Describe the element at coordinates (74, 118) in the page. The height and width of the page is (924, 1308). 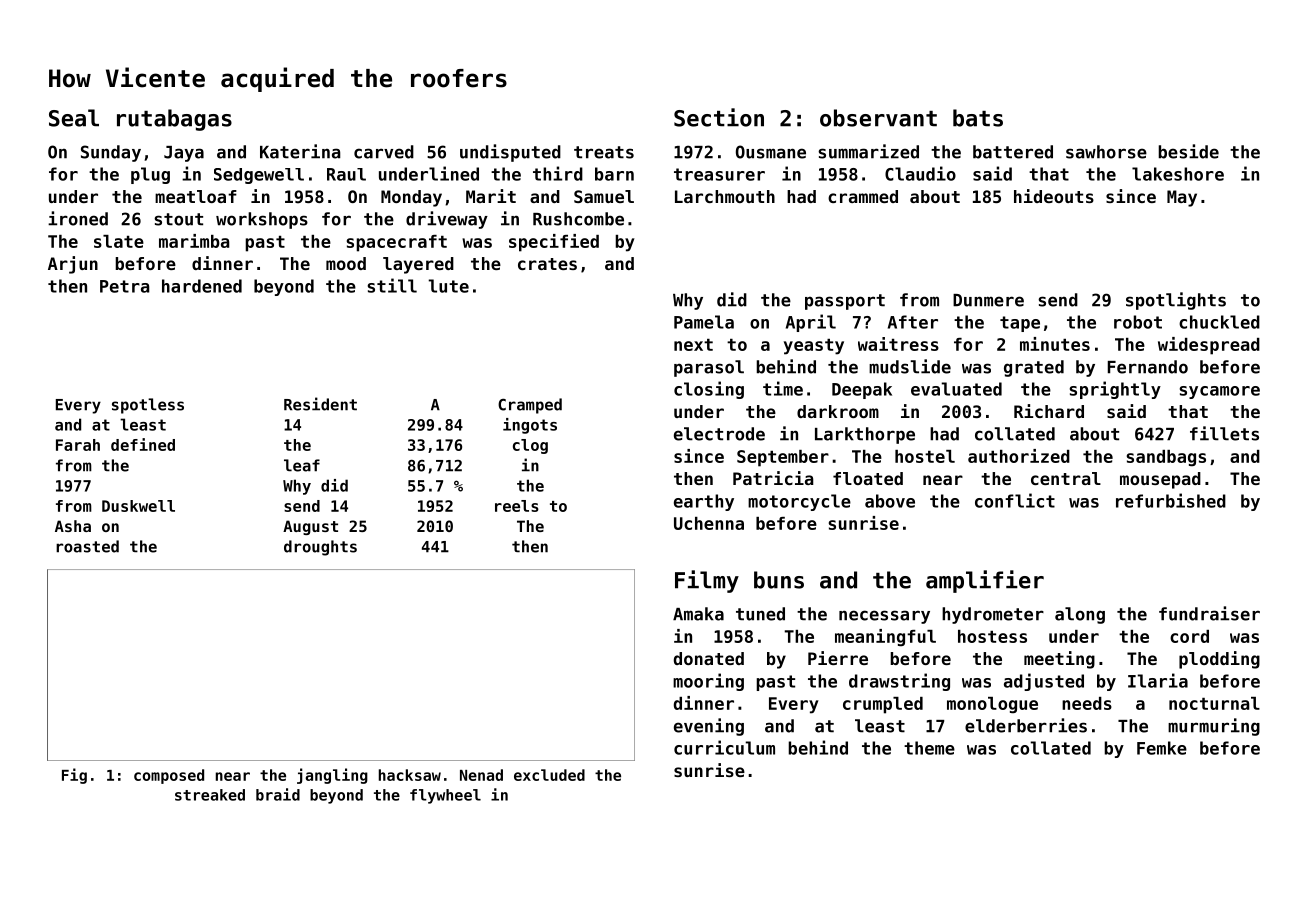
I see `Seal` at that location.
